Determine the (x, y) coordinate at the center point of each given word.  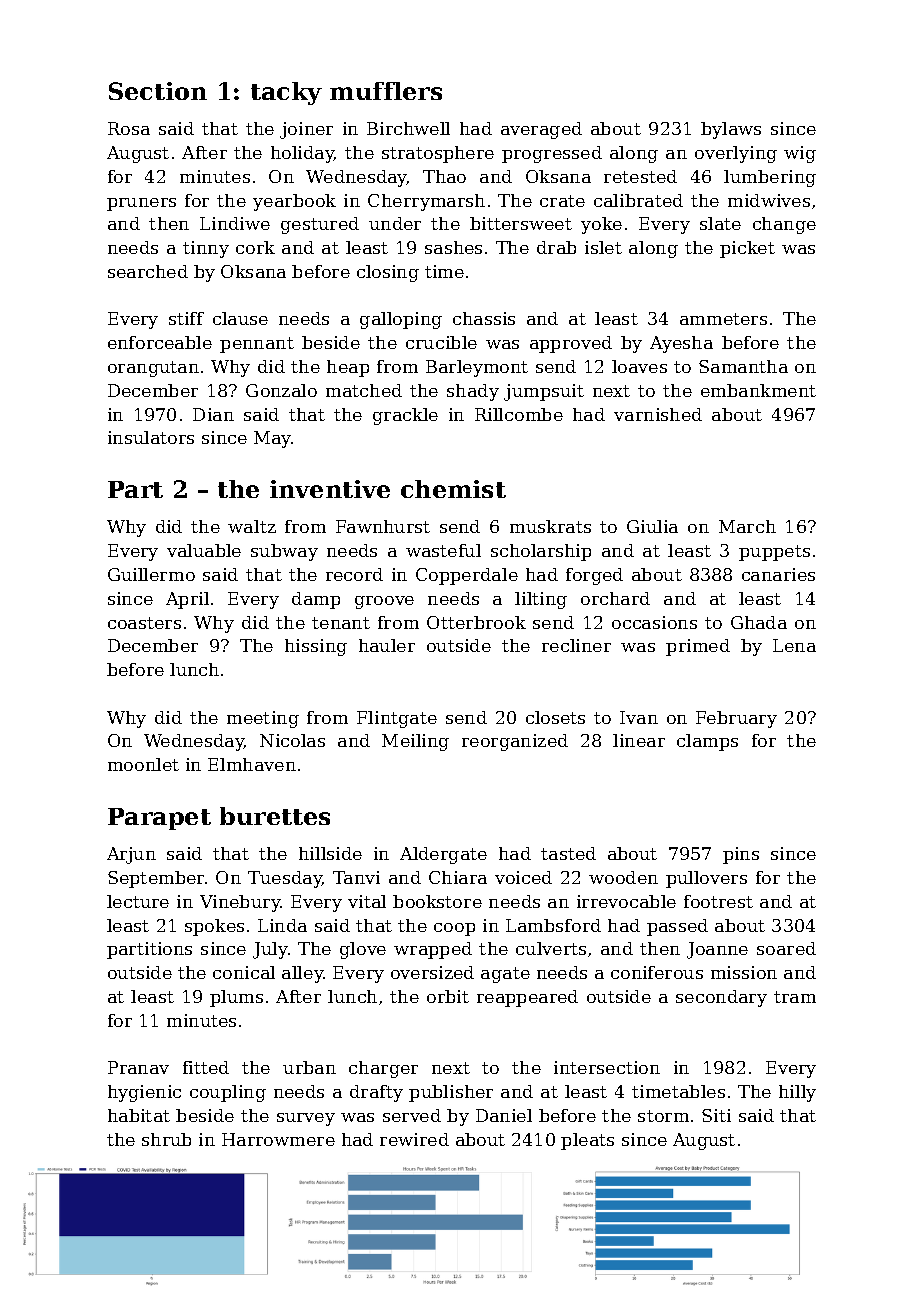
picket (747, 249)
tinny (206, 249)
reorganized (515, 742)
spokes (214, 927)
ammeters (723, 319)
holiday (302, 154)
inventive (330, 489)
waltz (252, 526)
